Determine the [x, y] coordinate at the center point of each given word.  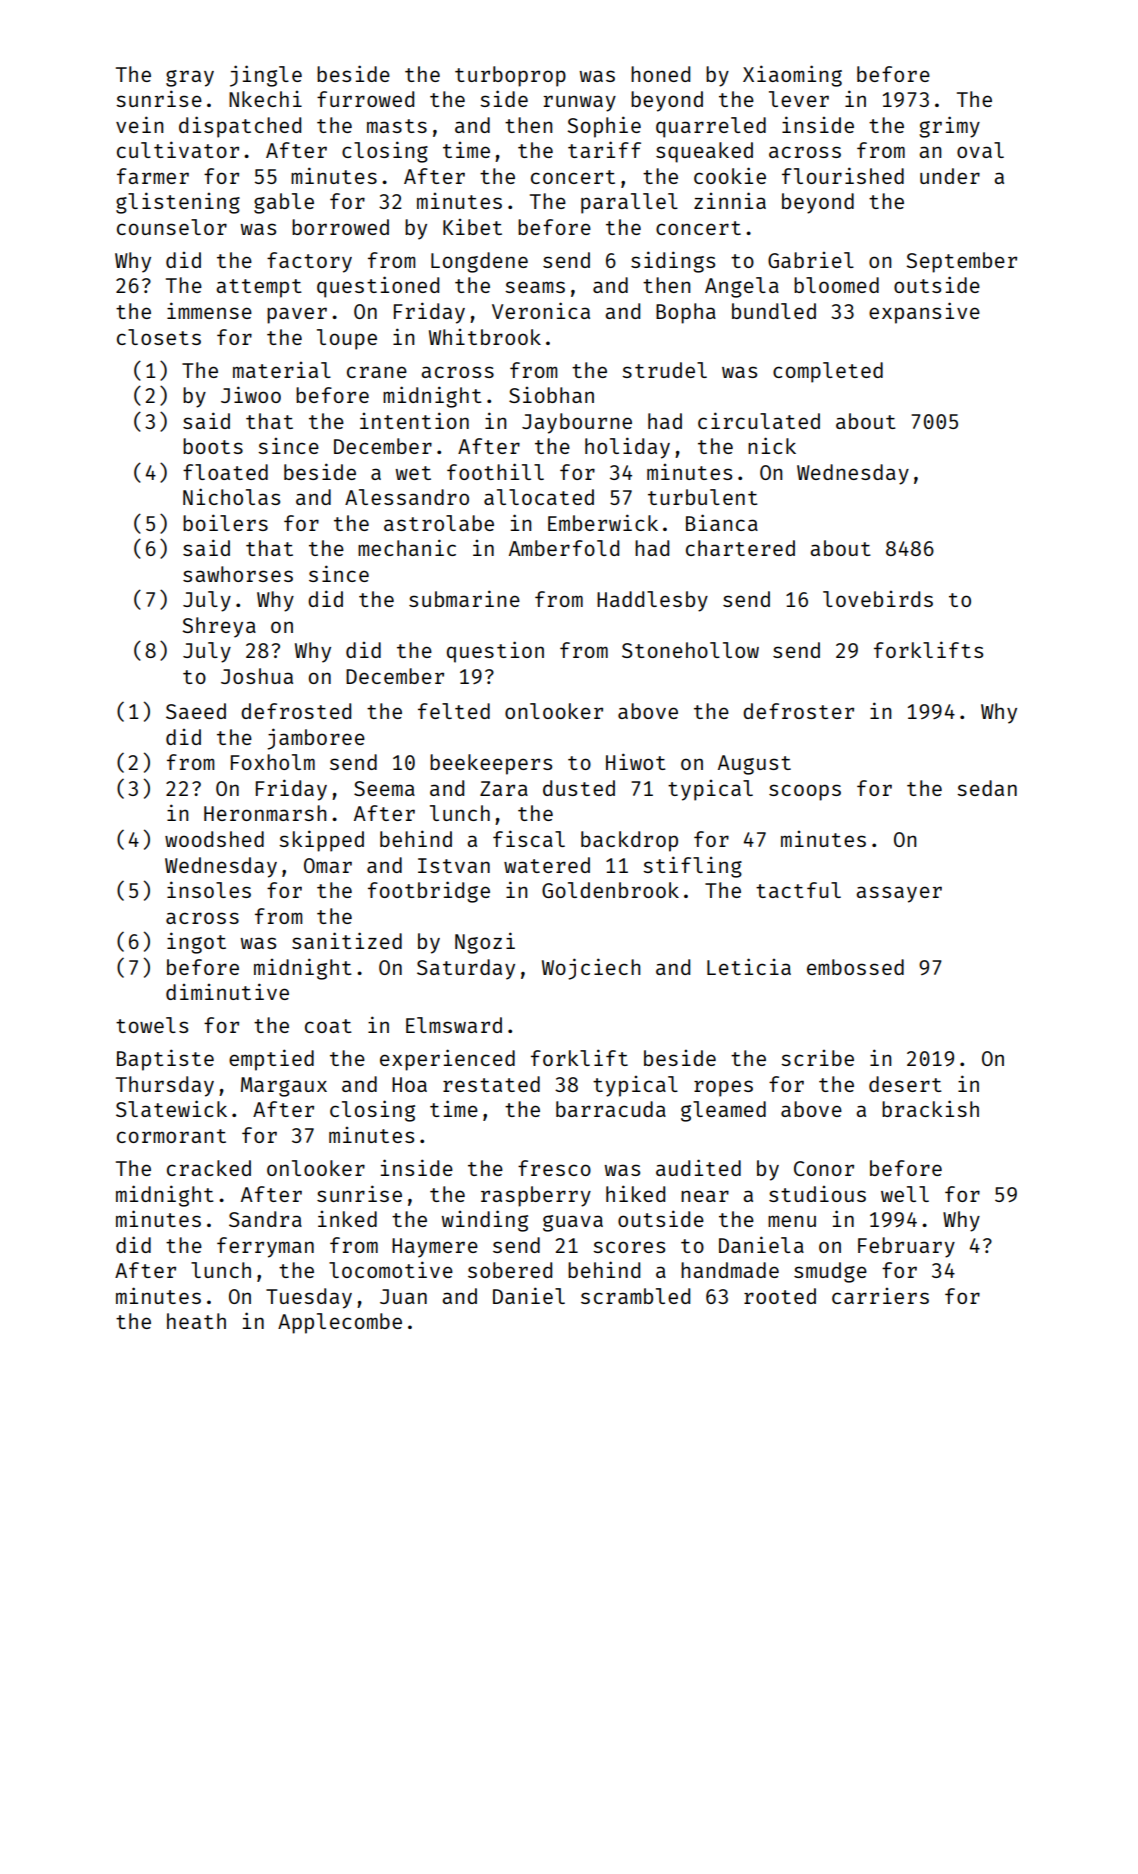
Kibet [472, 227]
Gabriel [811, 260]
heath [196, 1321]
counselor [172, 227]
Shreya [219, 627]
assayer [899, 894]
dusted [579, 788]
